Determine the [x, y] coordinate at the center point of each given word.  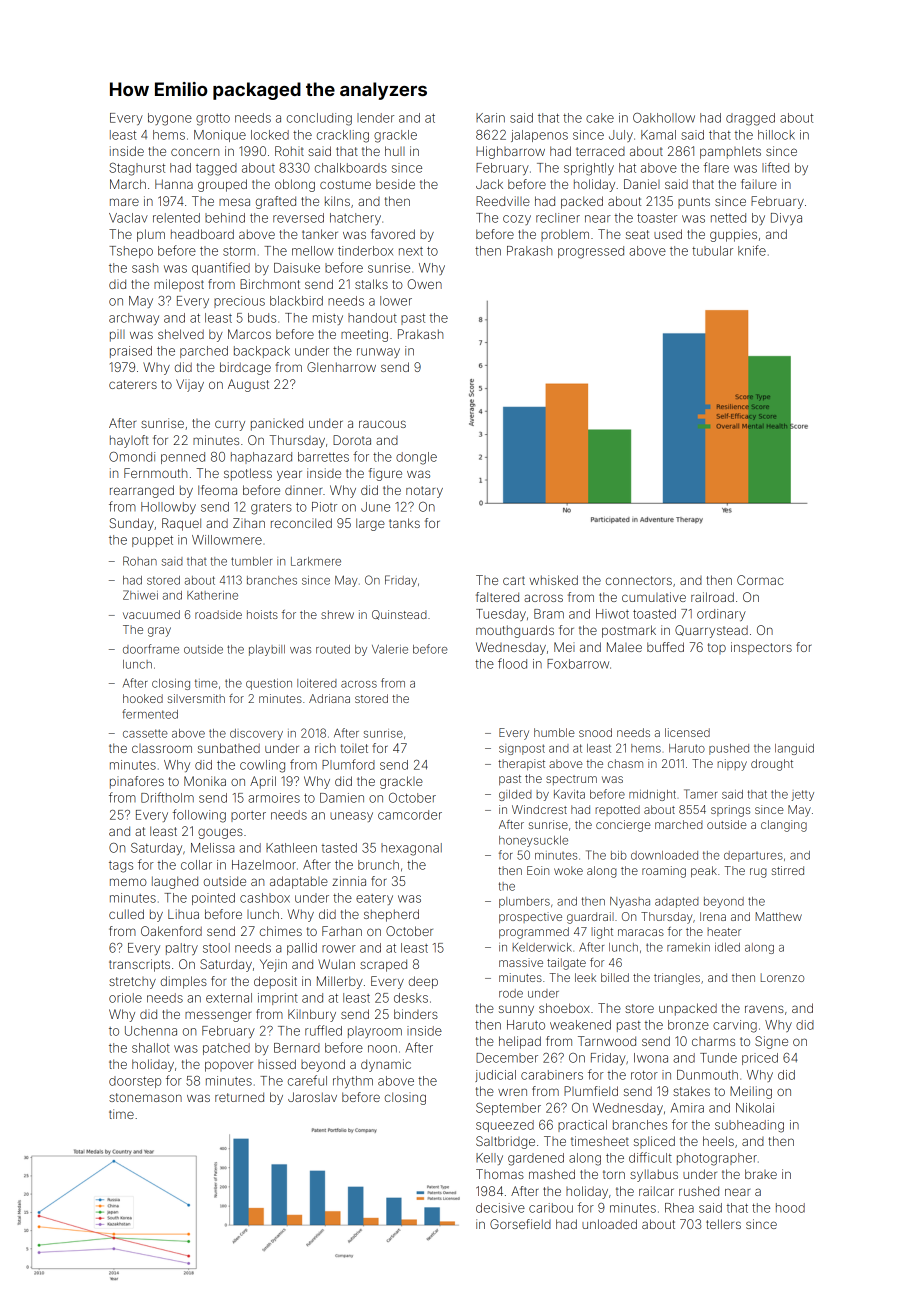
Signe [771, 1042]
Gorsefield [520, 1224]
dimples [184, 982]
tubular [712, 251]
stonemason [145, 1097]
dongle [416, 458]
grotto [213, 120]
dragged [750, 119]
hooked [143, 698]
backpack [262, 352]
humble [554, 732]
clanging [784, 826]
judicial [495, 1076]
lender [375, 118]
